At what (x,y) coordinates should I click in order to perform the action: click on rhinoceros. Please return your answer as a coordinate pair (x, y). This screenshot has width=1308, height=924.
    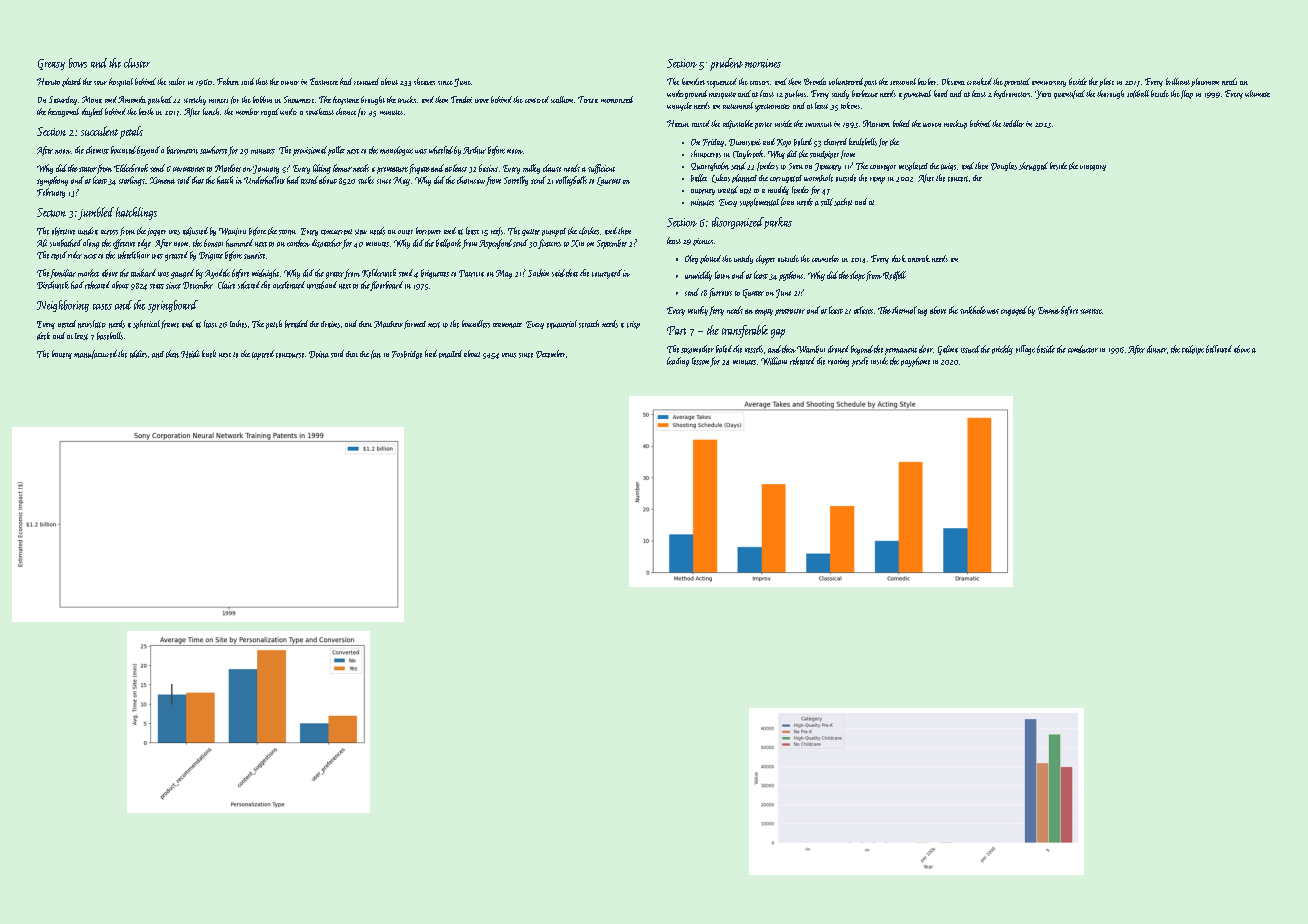
    Looking at the image, I should click on (706, 154).
